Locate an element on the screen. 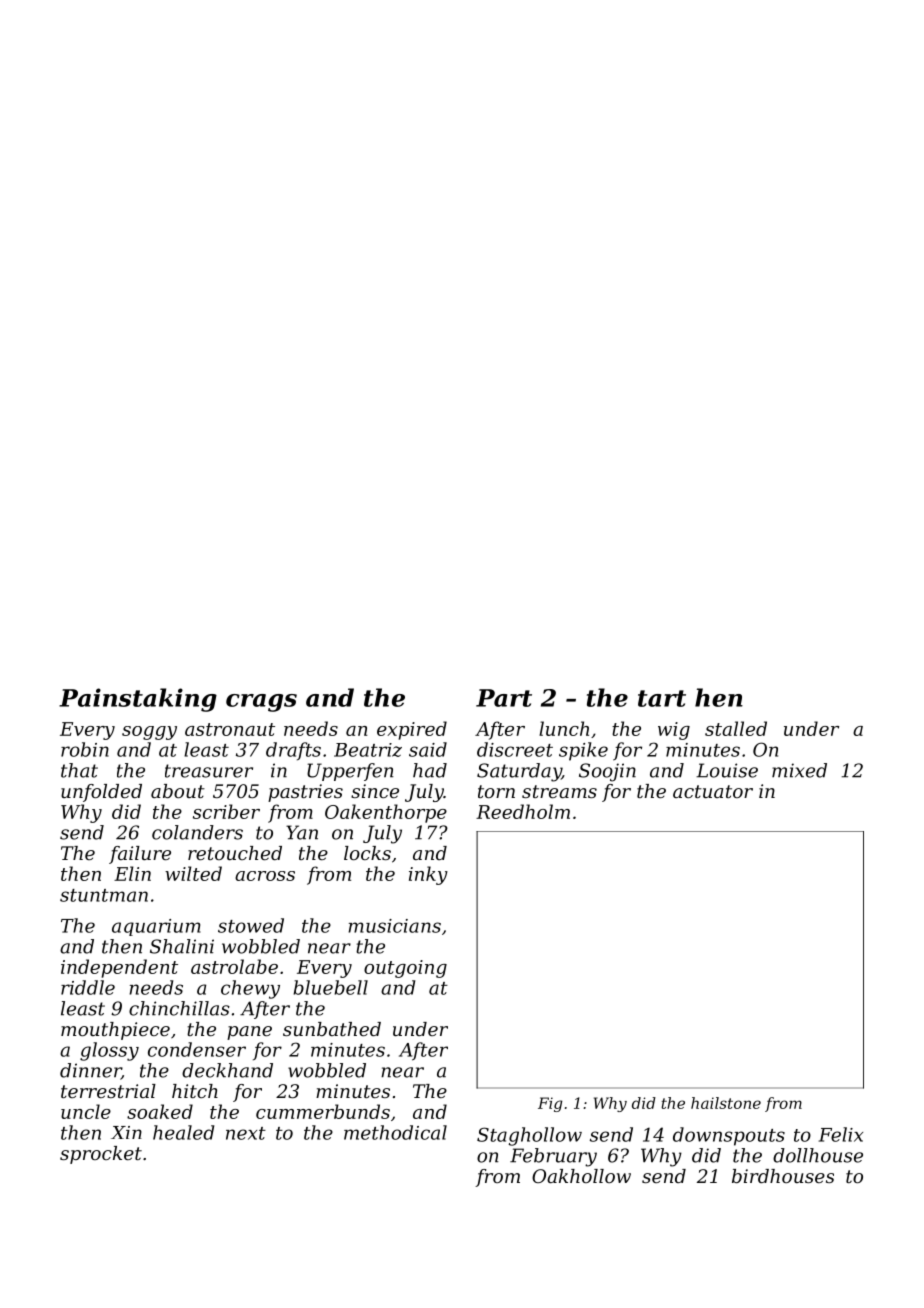  Oakhollow is located at coordinates (581, 1176).
